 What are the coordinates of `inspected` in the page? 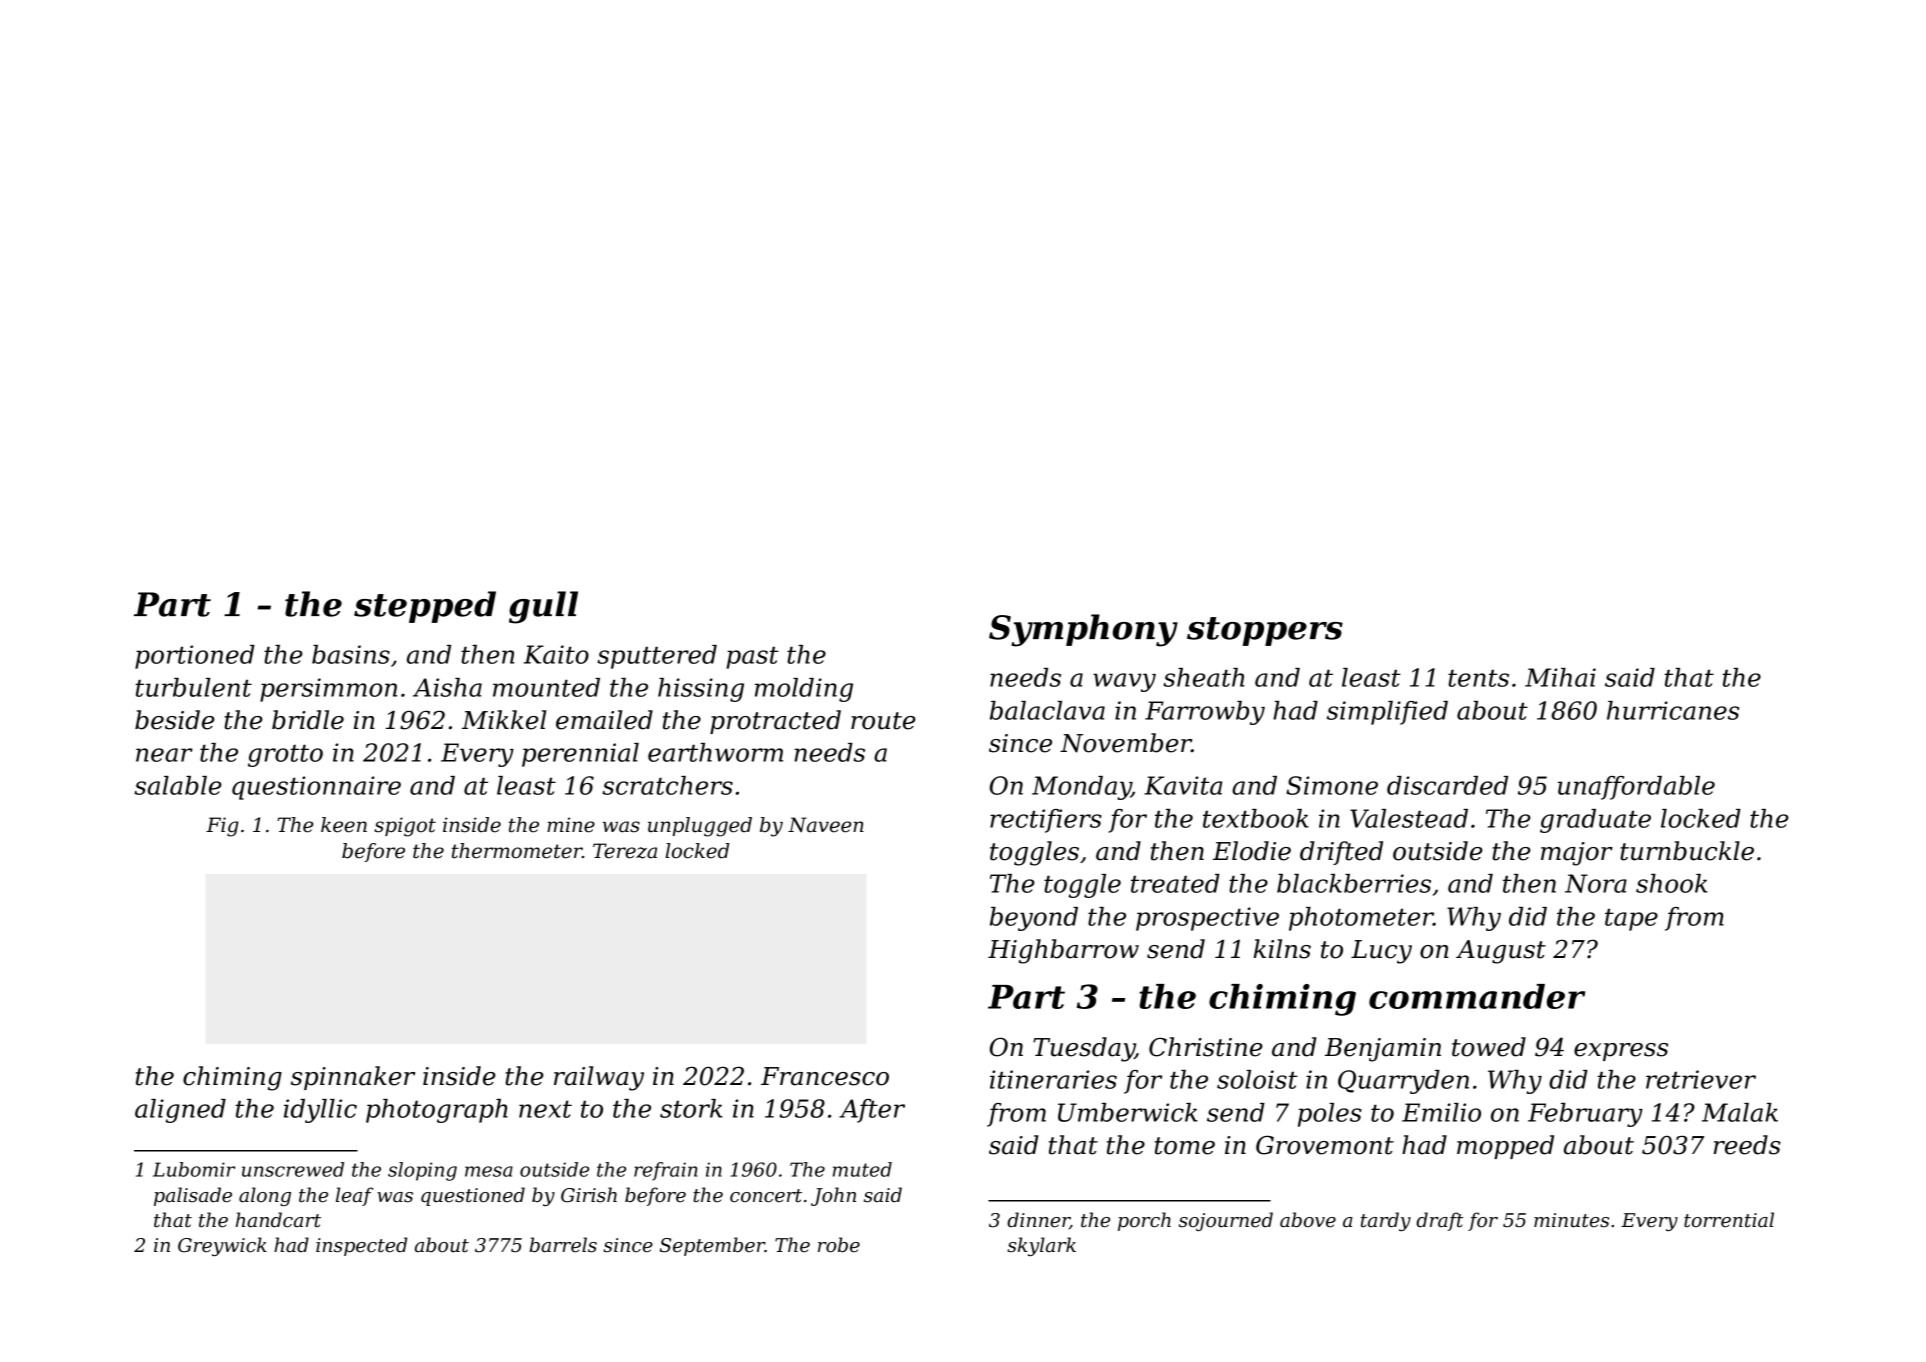 It's located at (361, 1246).
